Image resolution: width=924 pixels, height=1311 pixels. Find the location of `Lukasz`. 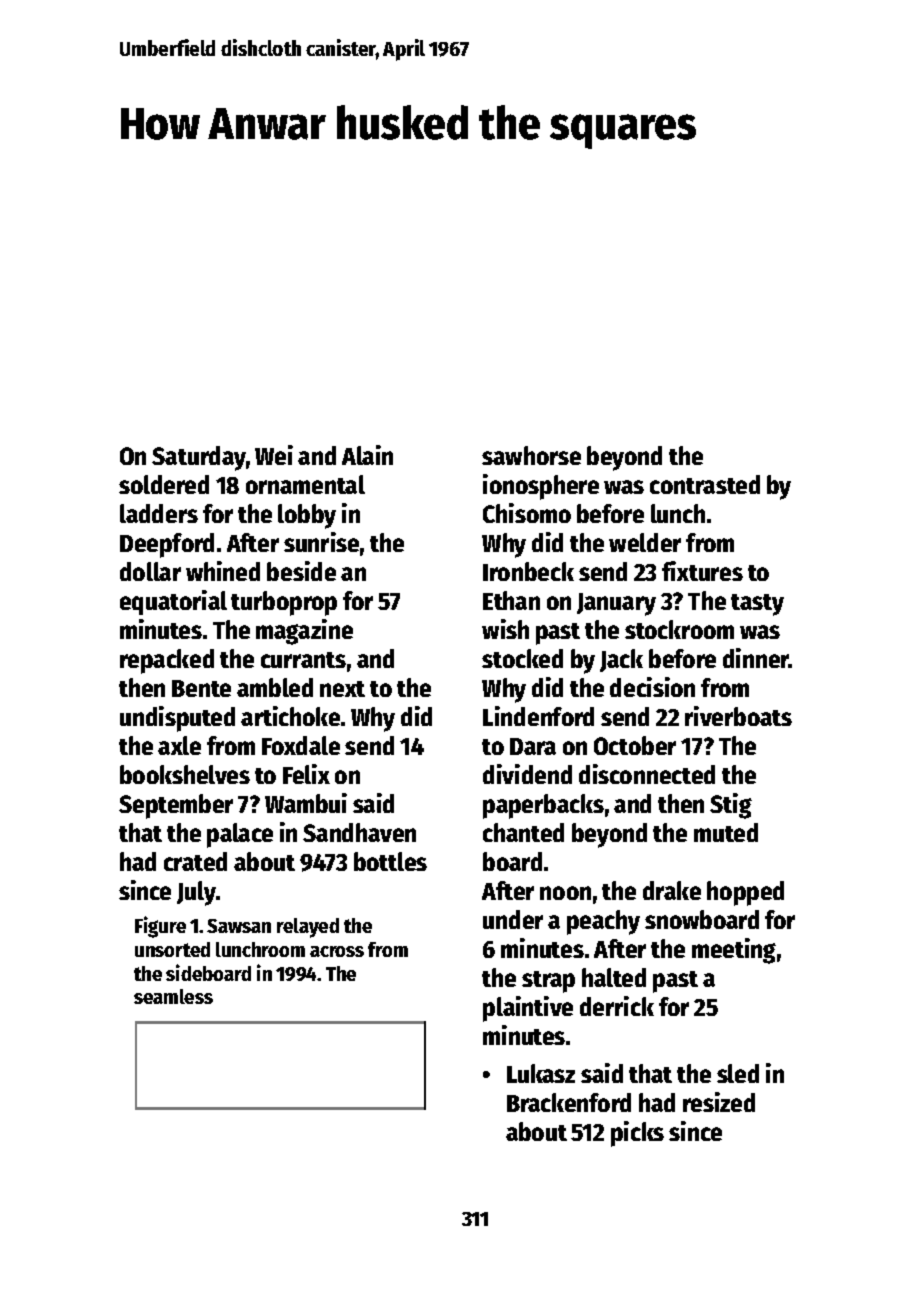

Lukasz is located at coordinates (541, 1073).
